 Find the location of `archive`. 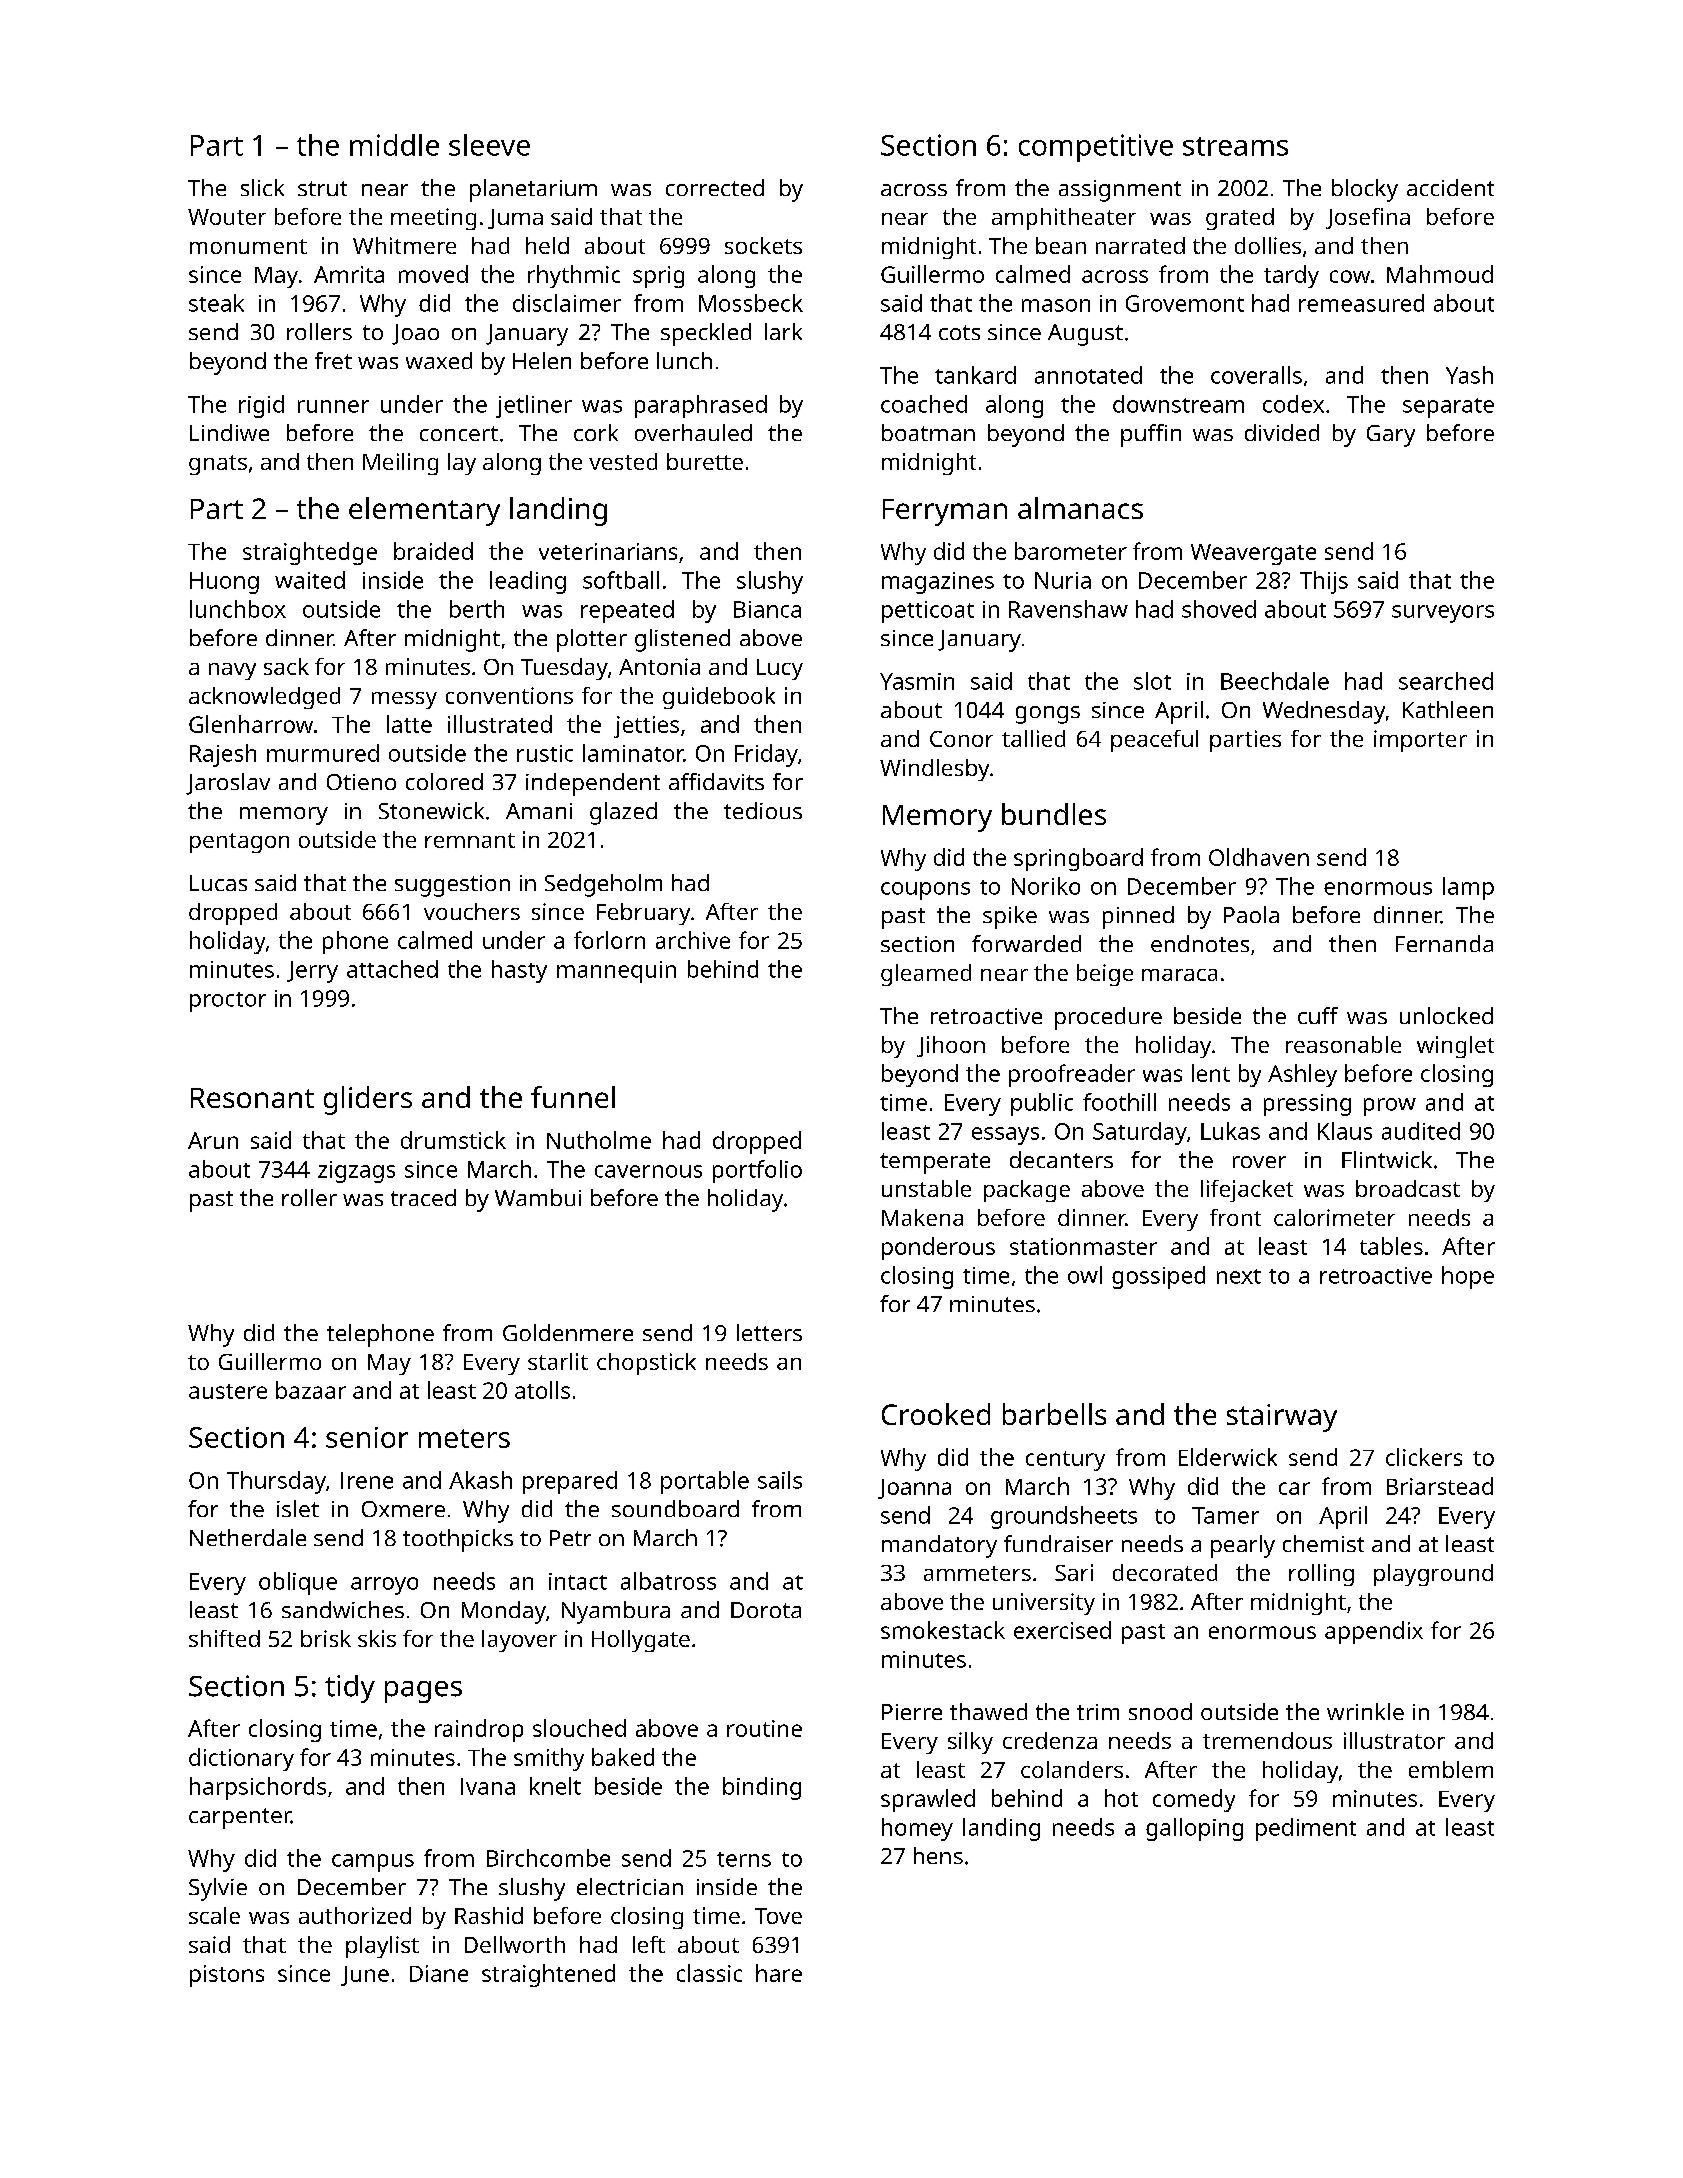

archive is located at coordinates (693, 940).
